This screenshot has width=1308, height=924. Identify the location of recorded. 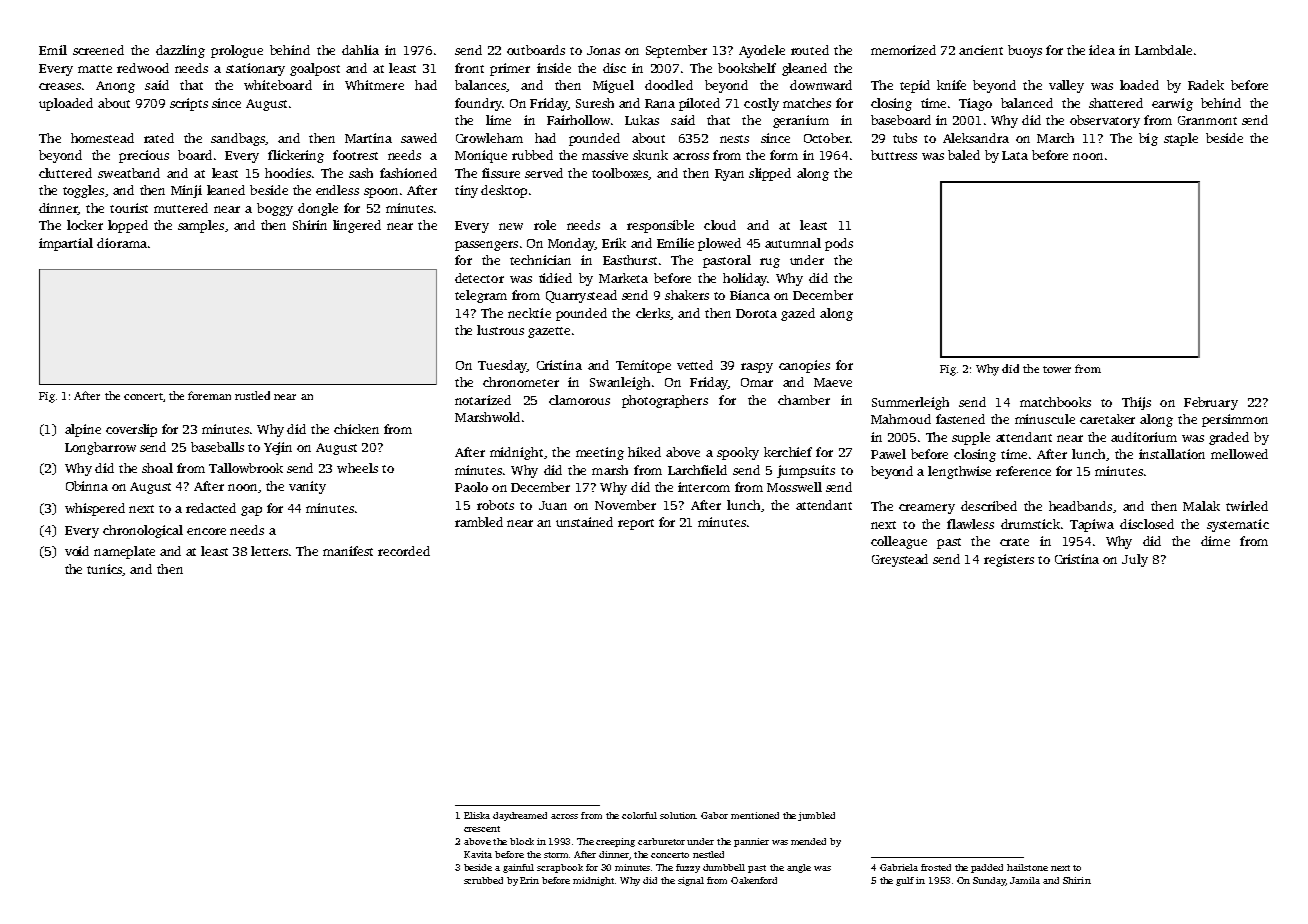
(404, 551).
